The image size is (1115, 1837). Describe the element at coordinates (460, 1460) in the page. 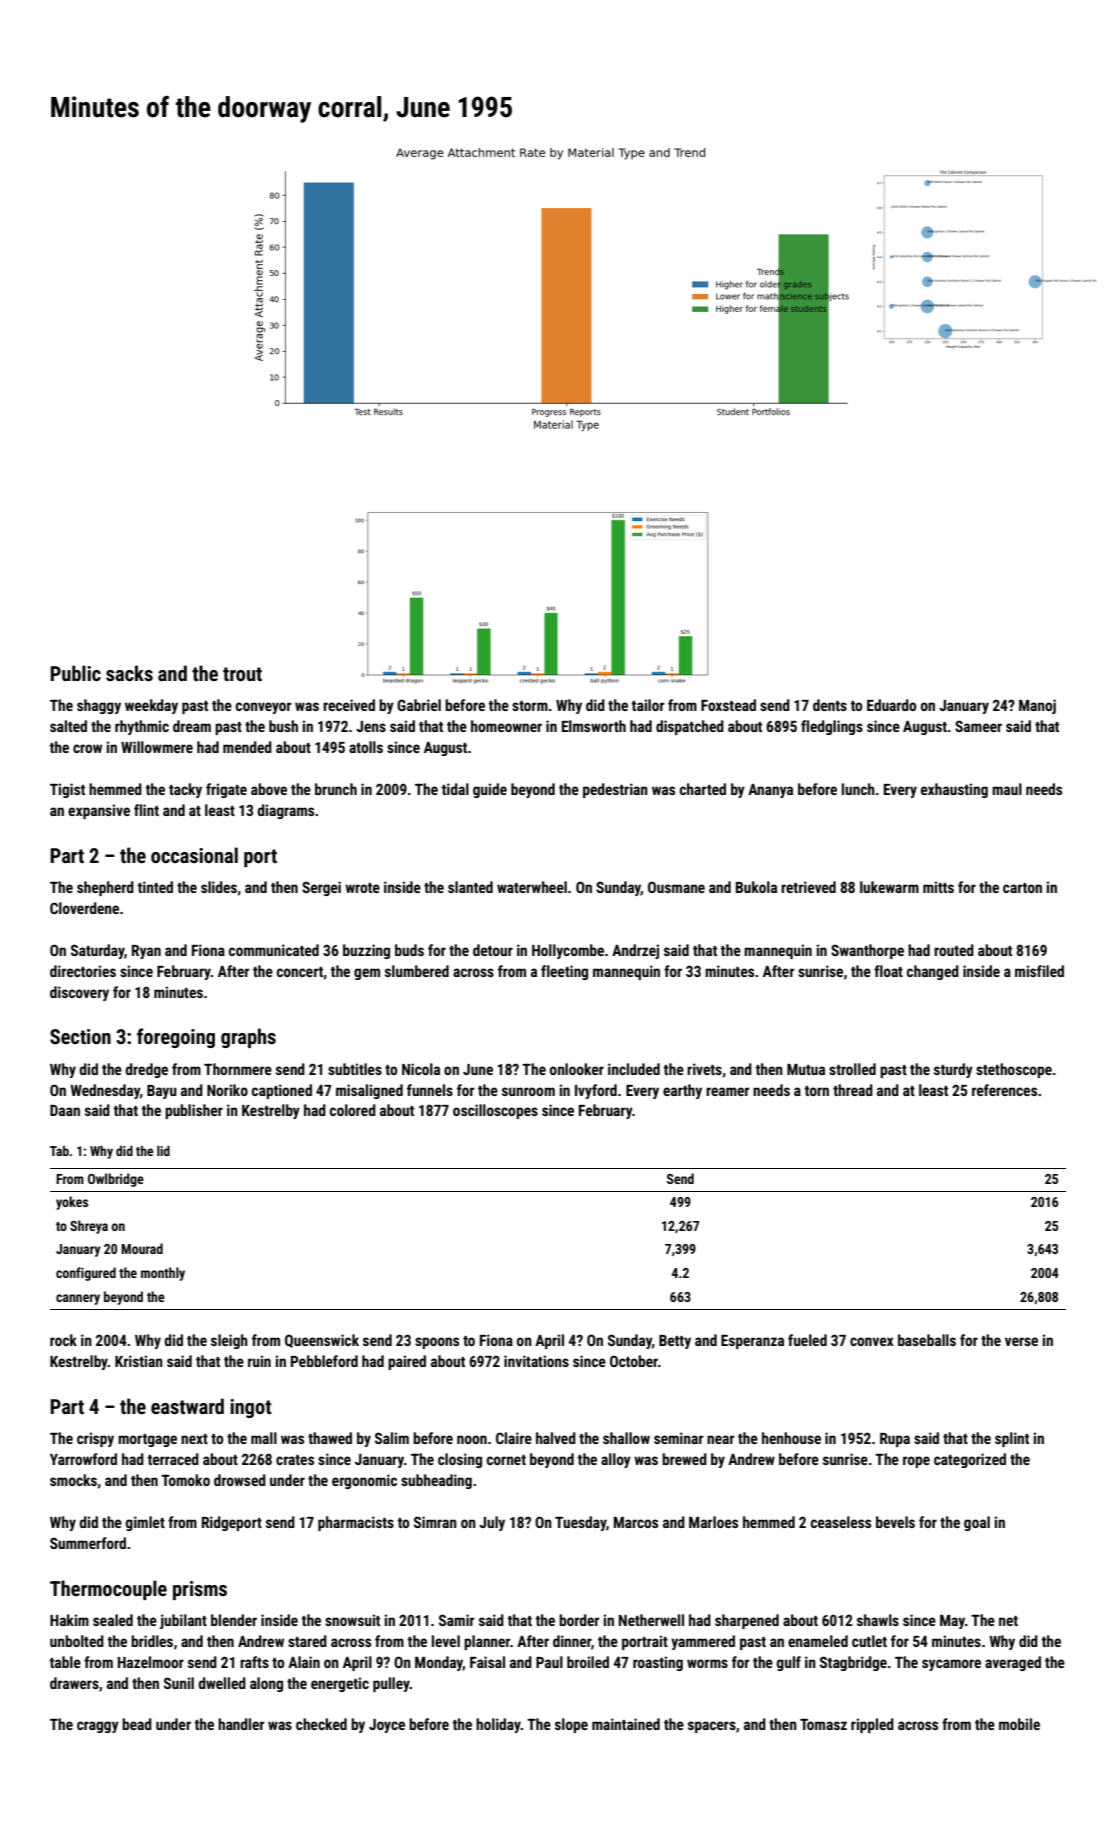

I see `closing` at that location.
